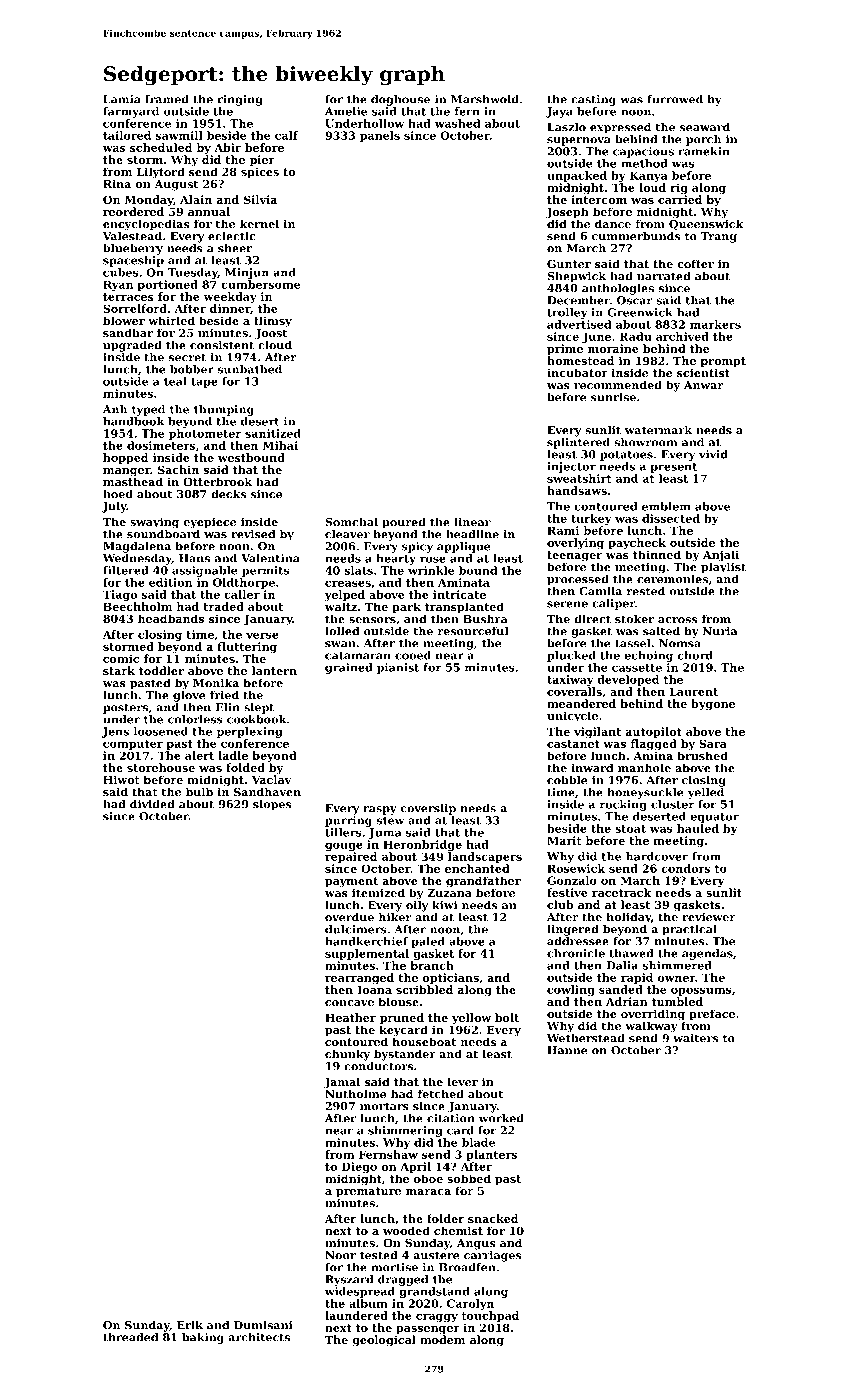 This document has height=1400, width=849. Describe the element at coordinates (348, 584) in the document. I see `creases` at that location.
